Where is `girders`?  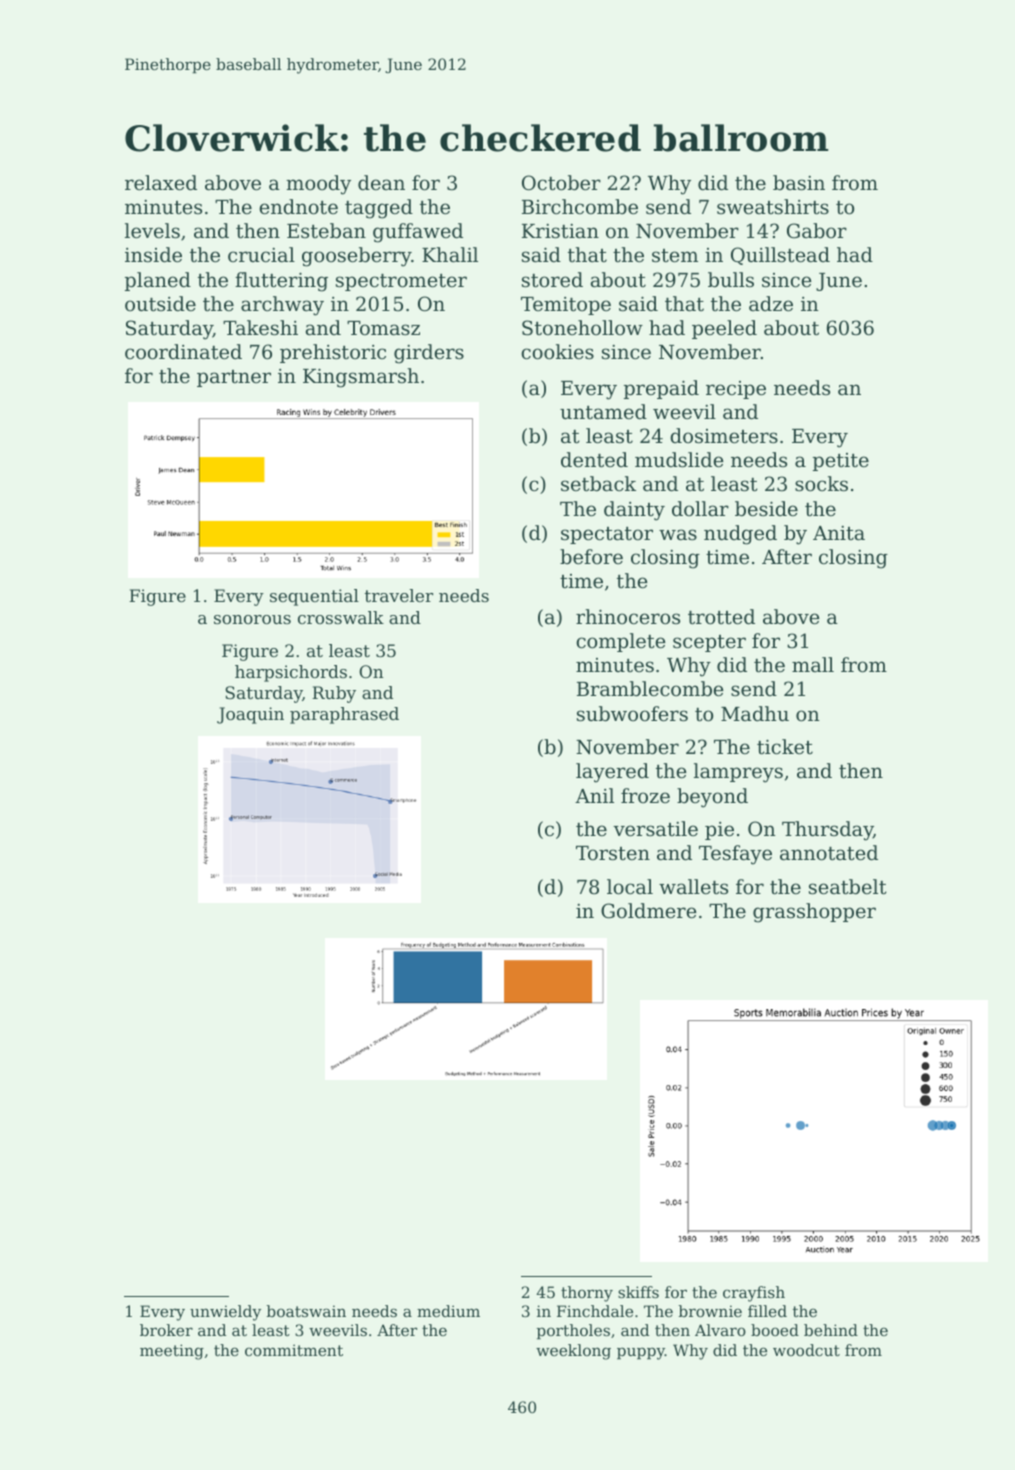
girders is located at coordinates (429, 354).
